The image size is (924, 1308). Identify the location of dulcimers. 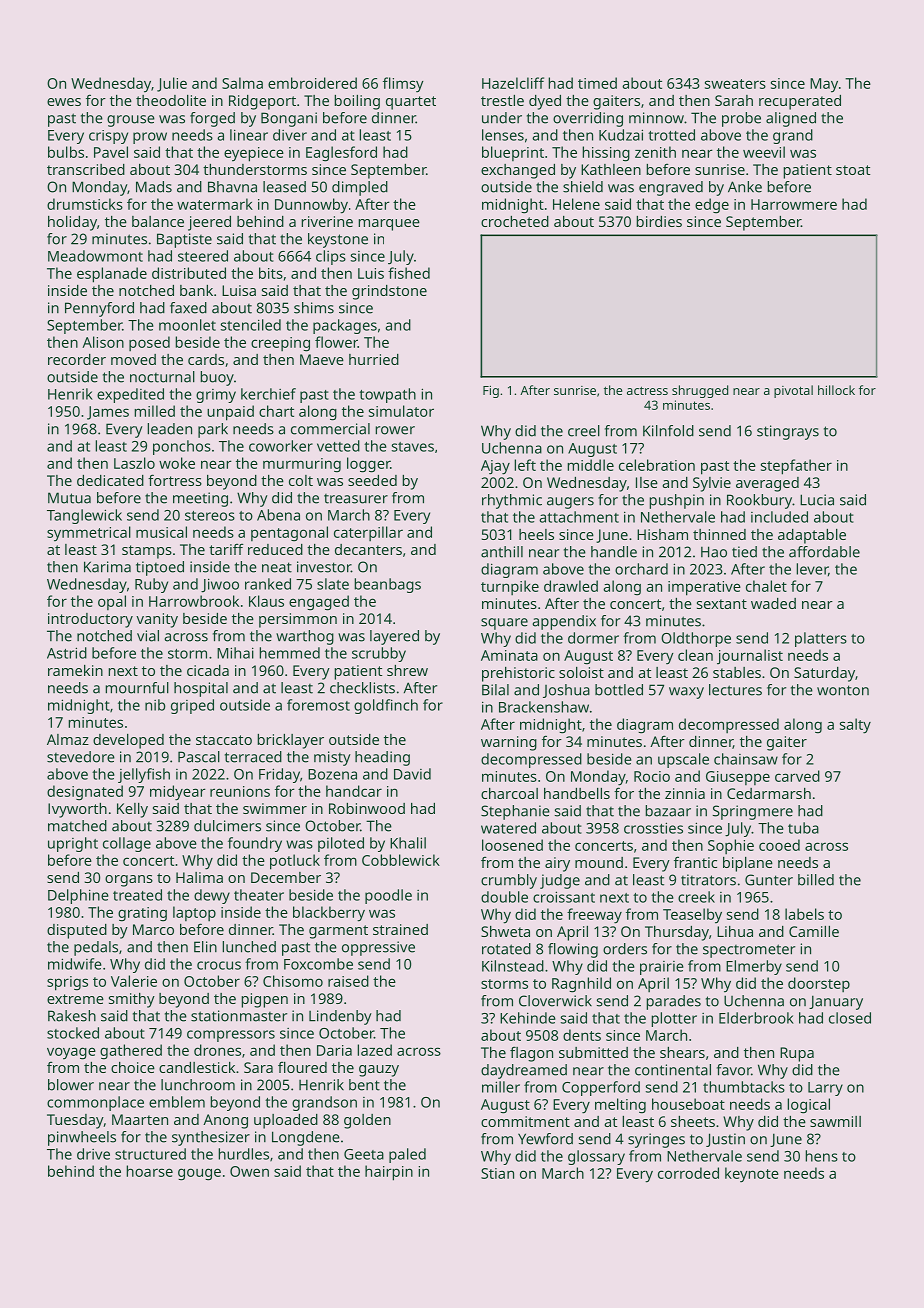
(227, 826).
